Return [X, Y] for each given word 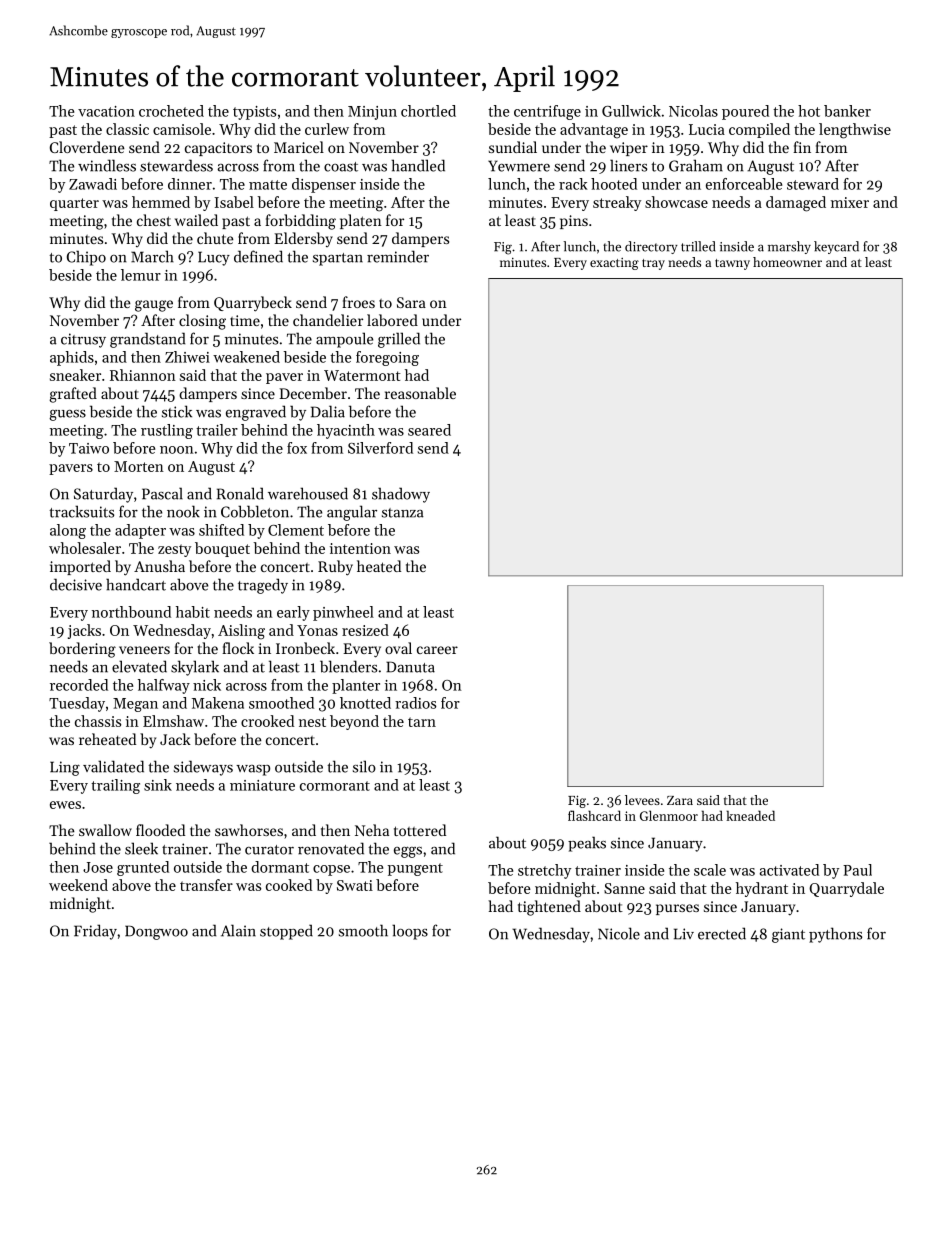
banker [847, 111]
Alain [238, 930]
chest [154, 220]
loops [410, 932]
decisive [76, 584]
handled [418, 165]
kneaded [750, 815]
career [437, 650]
